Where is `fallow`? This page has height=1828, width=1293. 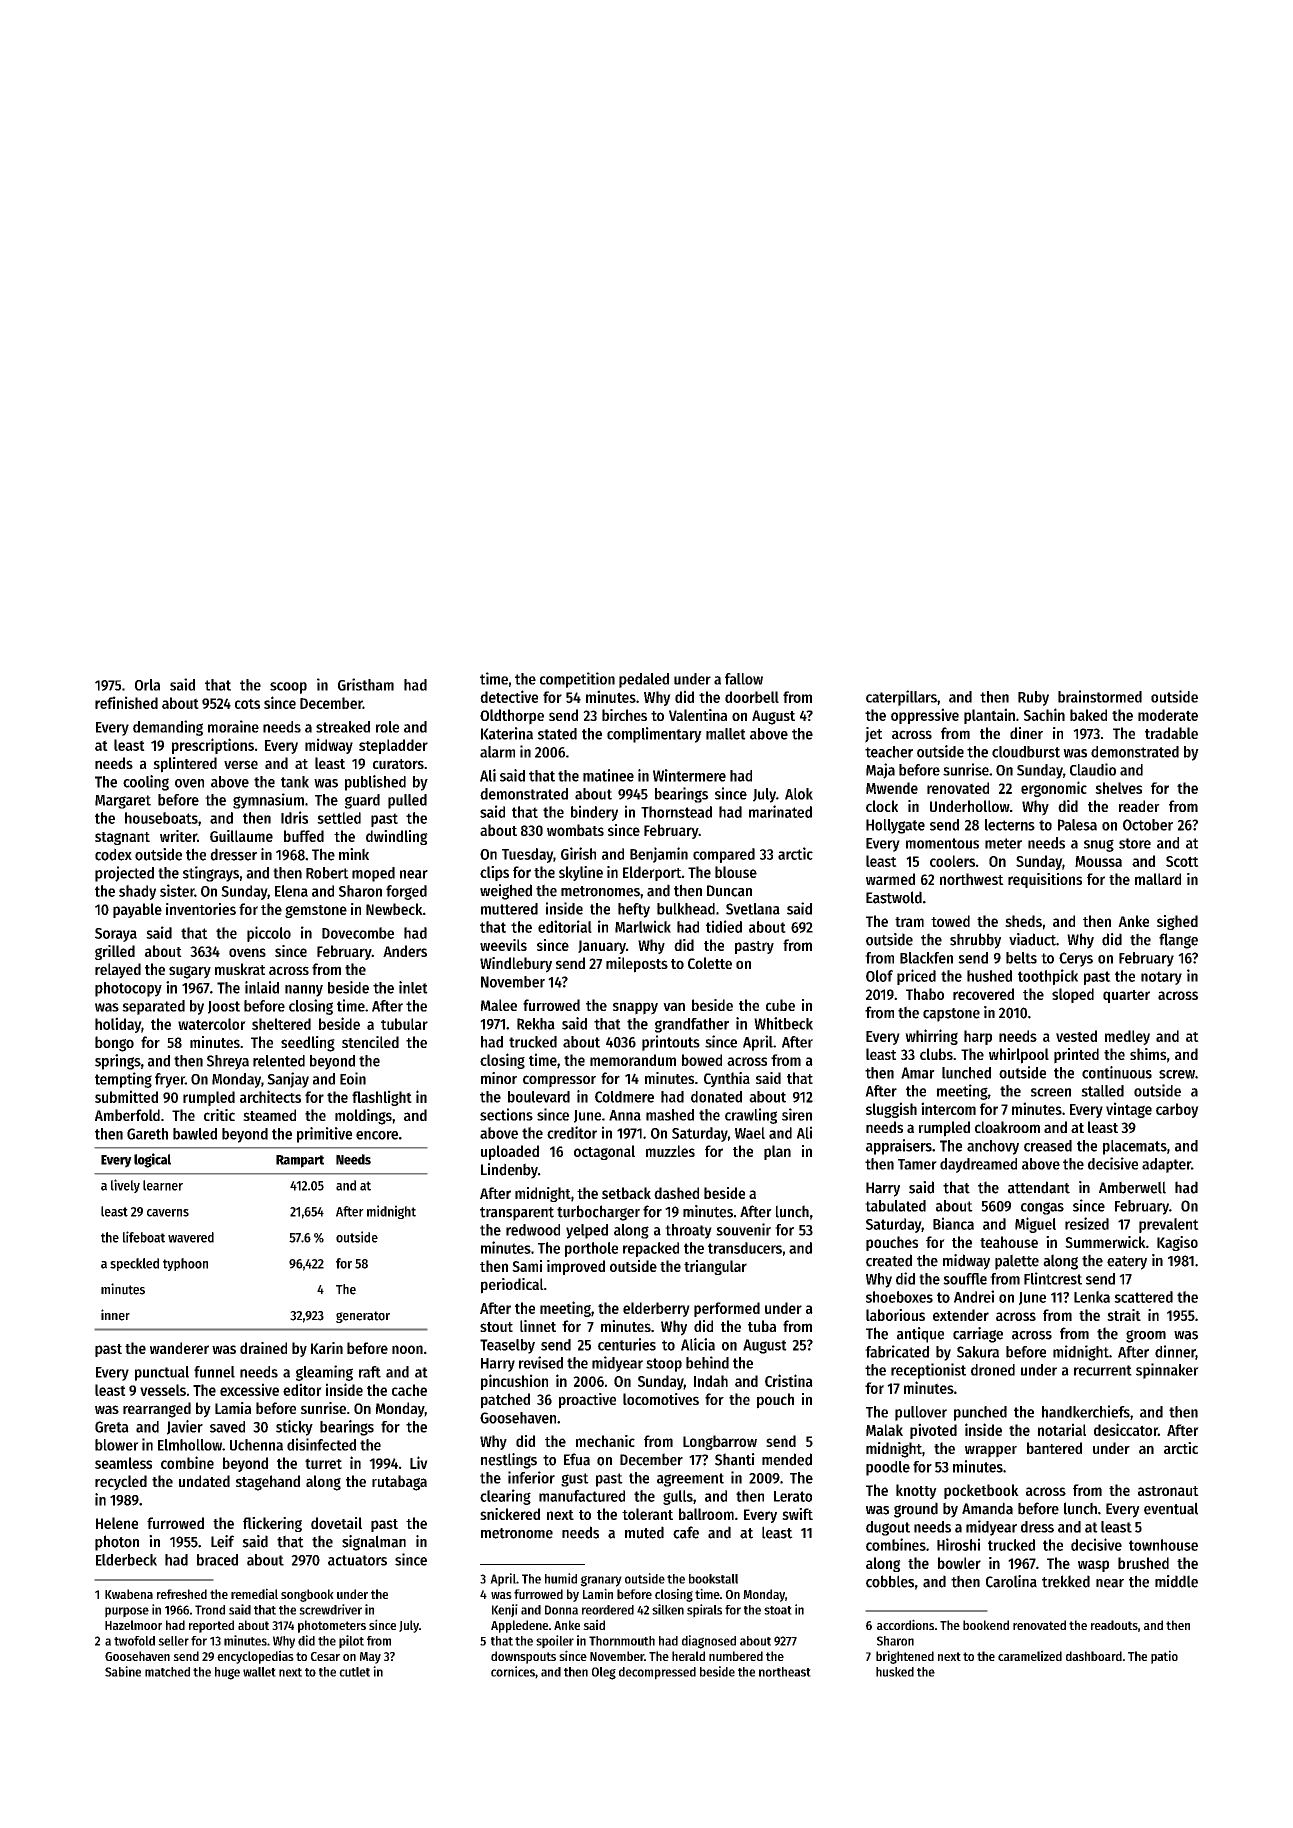 fallow is located at coordinates (744, 679).
